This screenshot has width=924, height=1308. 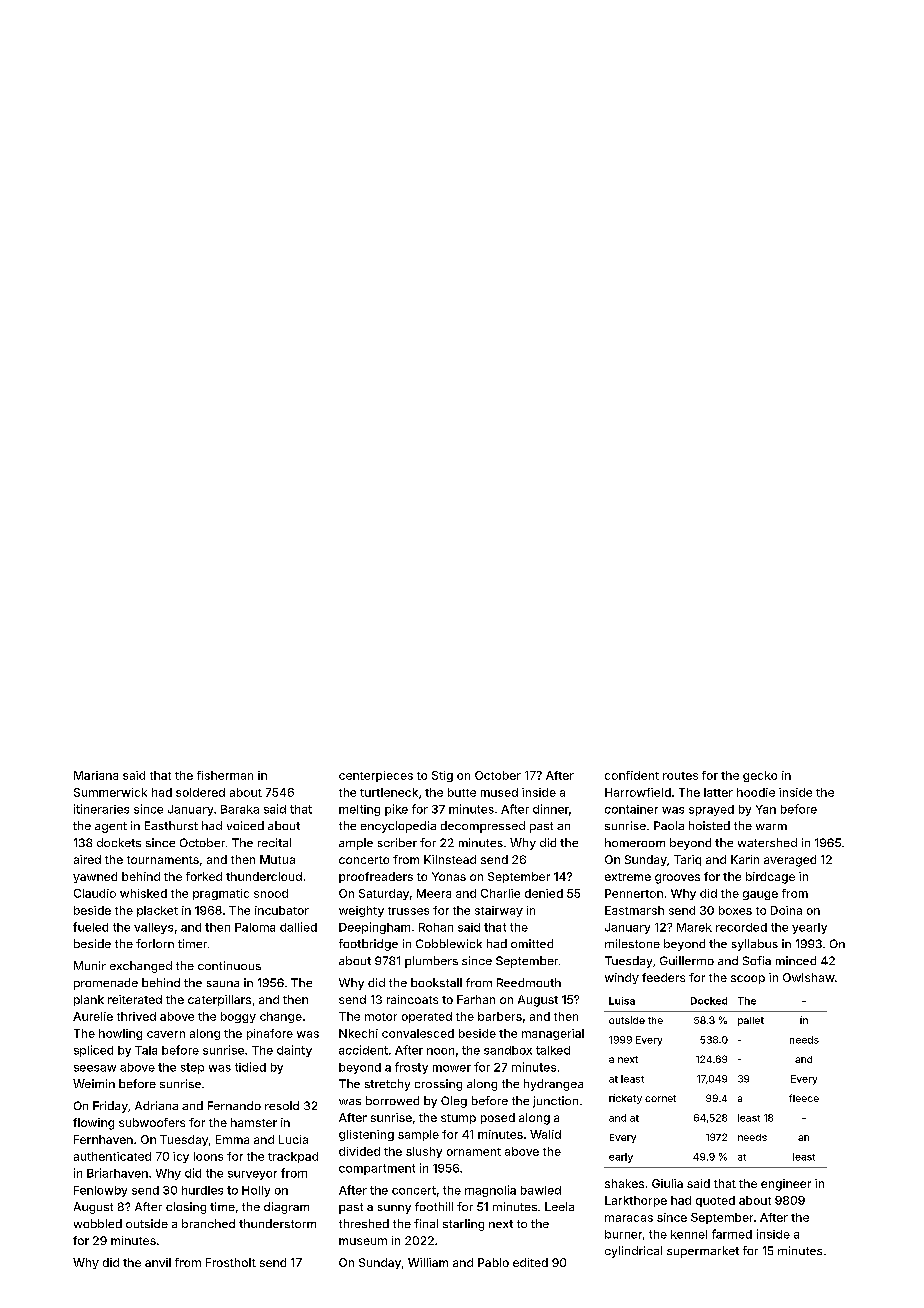 I want to click on thunderstorm, so click(x=277, y=1223).
